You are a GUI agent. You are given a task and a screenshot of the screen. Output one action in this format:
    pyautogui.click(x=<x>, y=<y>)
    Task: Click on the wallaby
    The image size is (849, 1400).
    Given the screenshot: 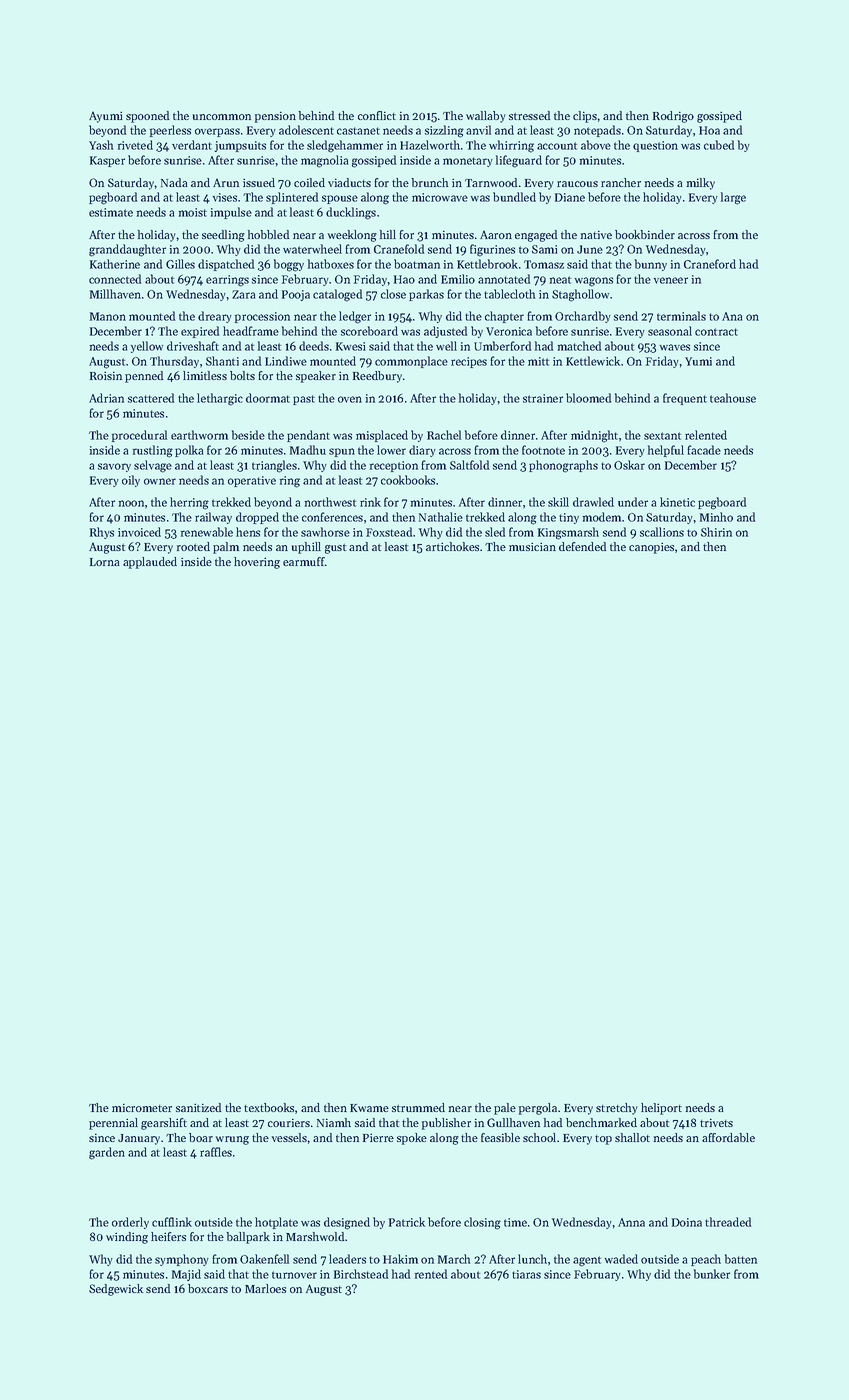 What is the action you would take?
    pyautogui.click(x=485, y=117)
